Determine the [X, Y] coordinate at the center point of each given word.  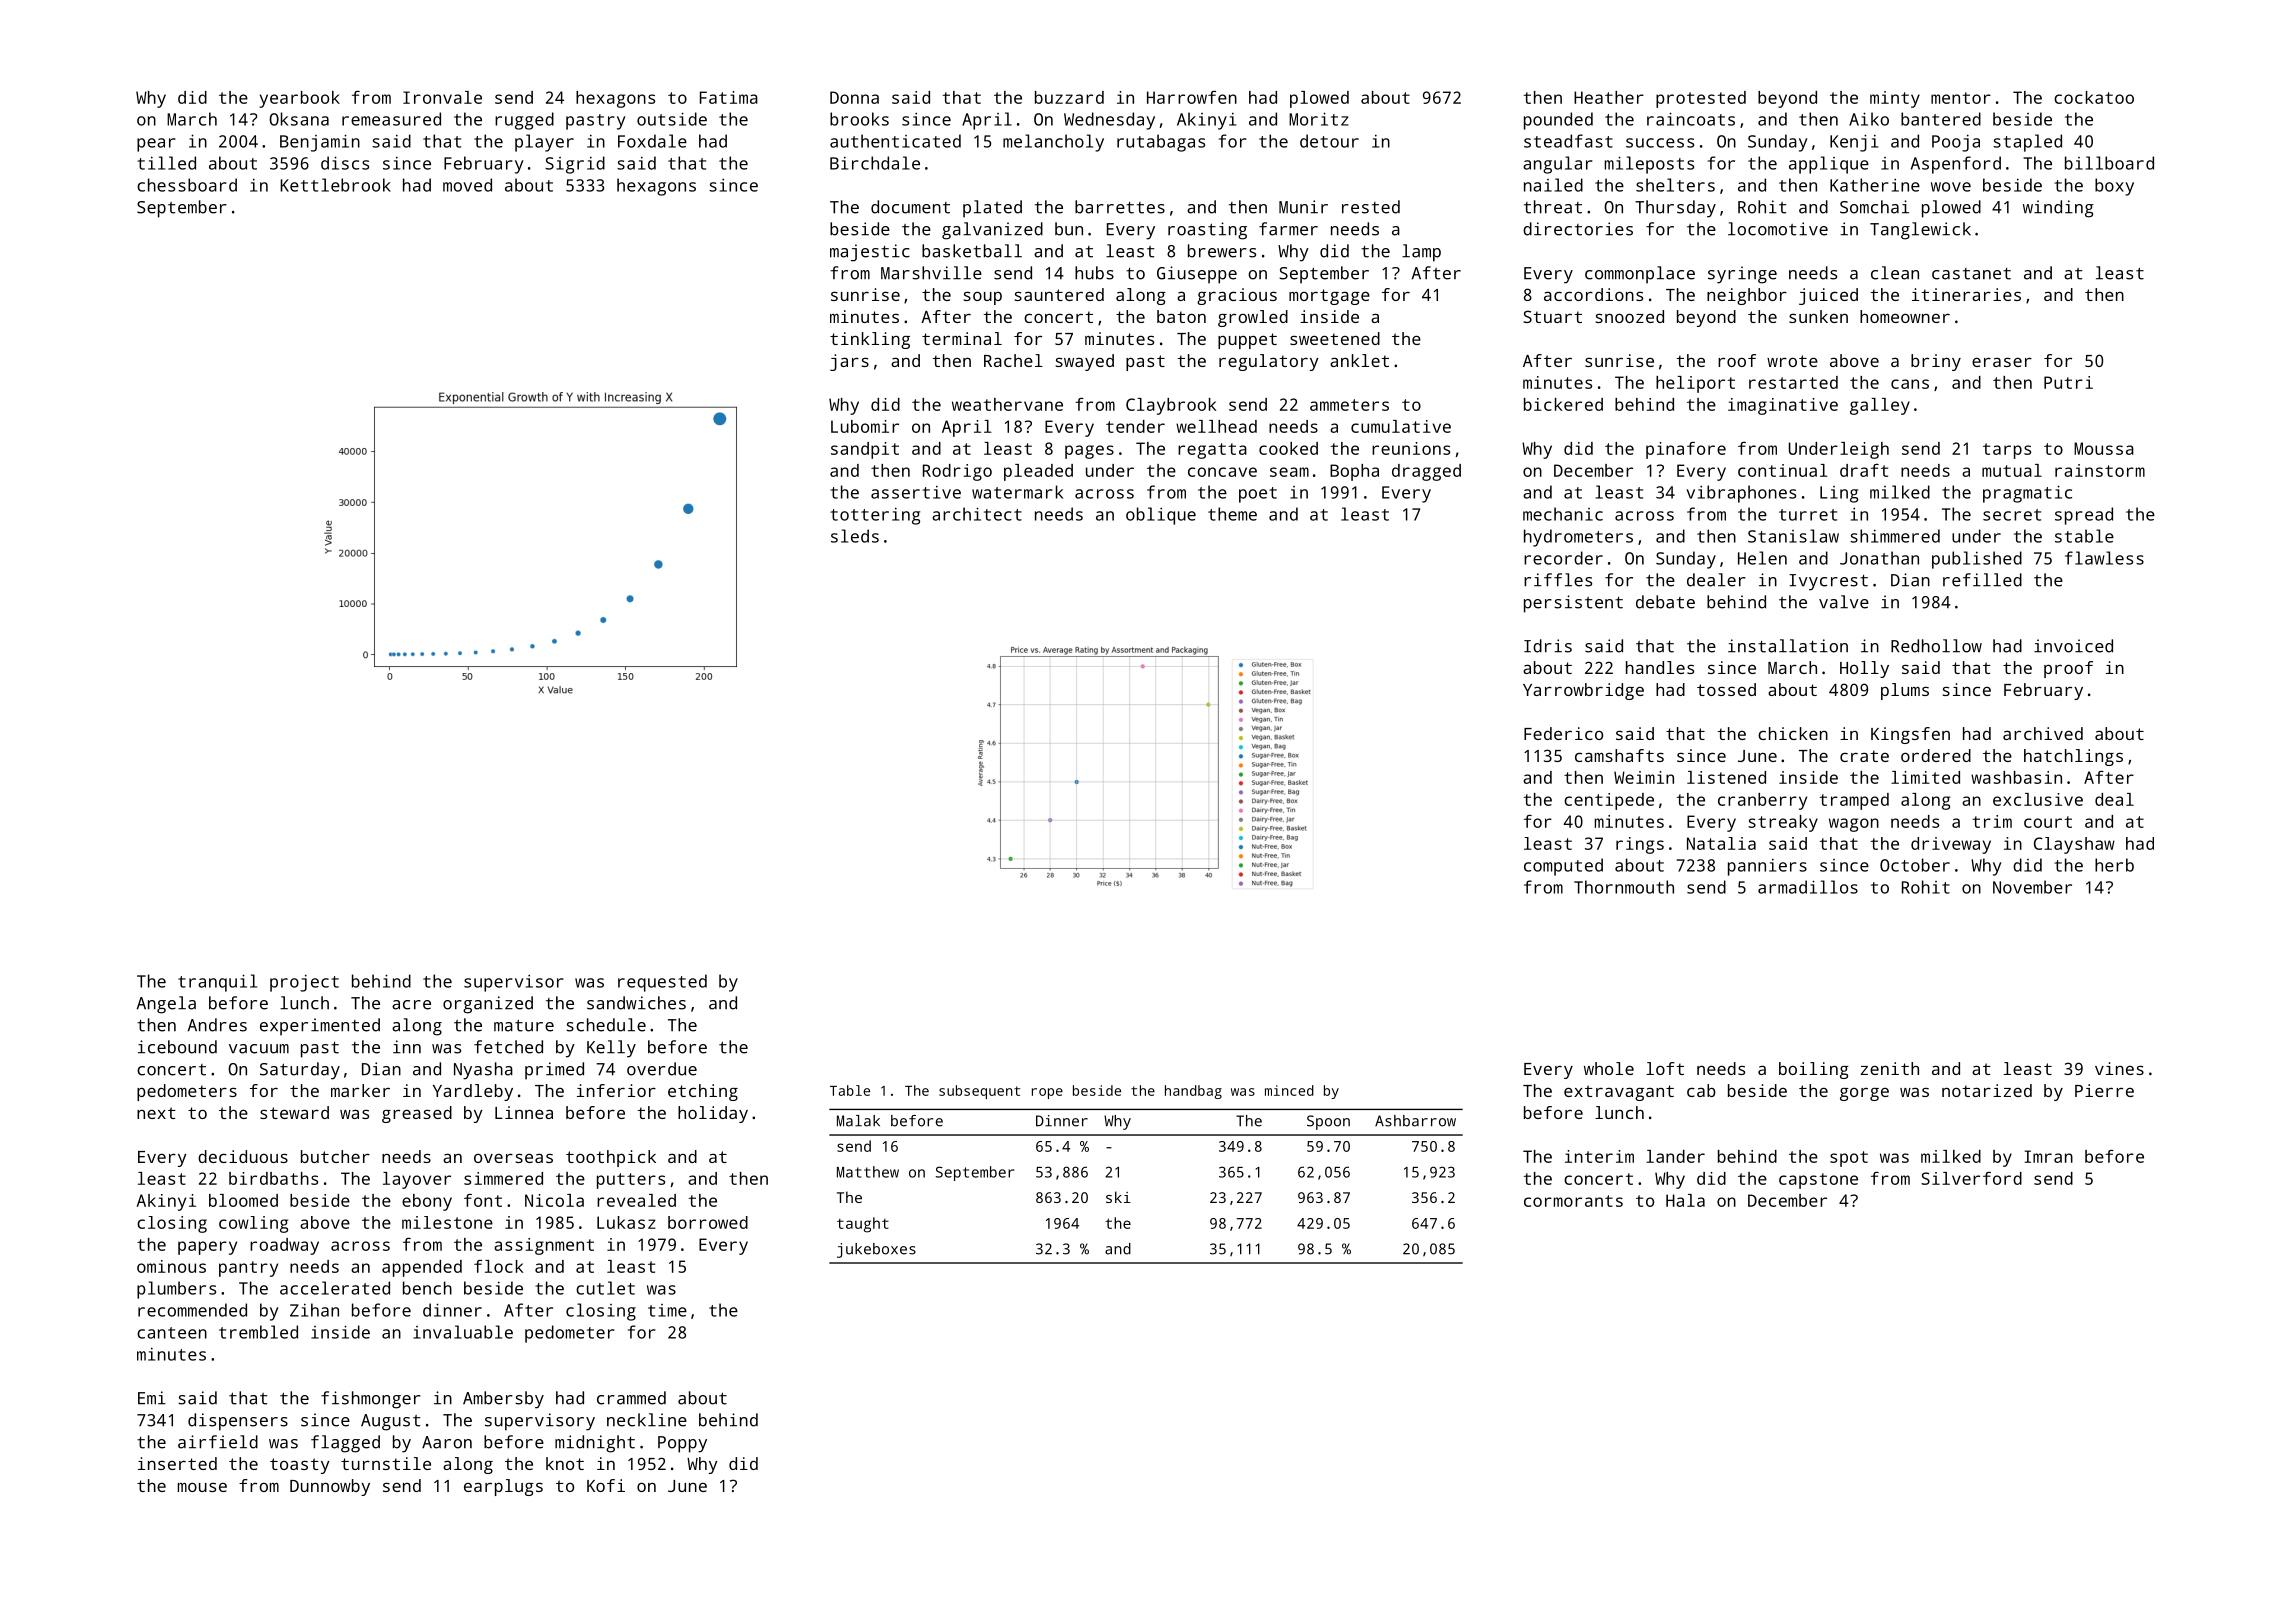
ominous [171, 1266]
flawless [2104, 558]
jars [849, 362]
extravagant [1619, 1093]
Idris [1548, 646]
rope [1047, 1093]
